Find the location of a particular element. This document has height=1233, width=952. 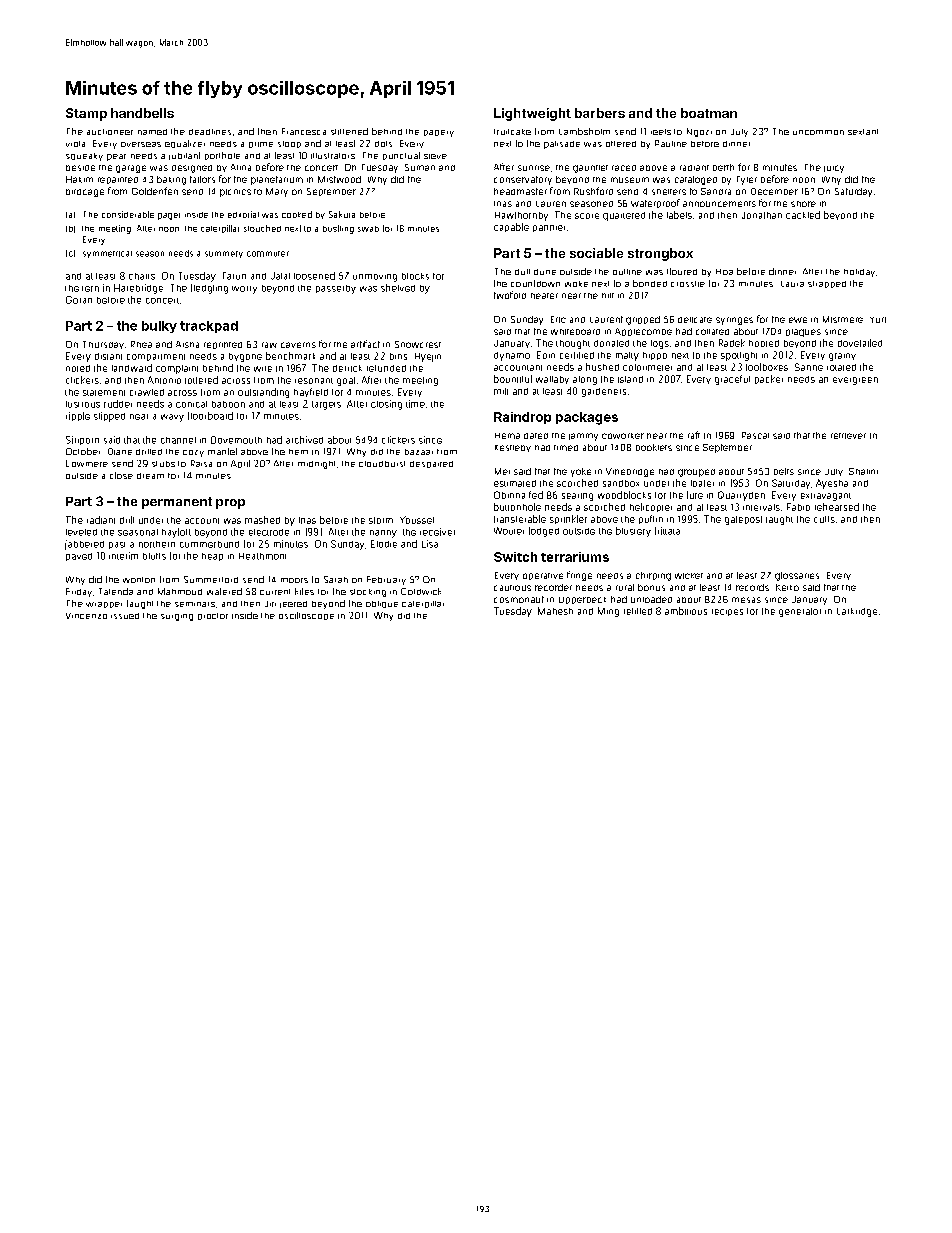

proctor is located at coordinates (213, 616).
